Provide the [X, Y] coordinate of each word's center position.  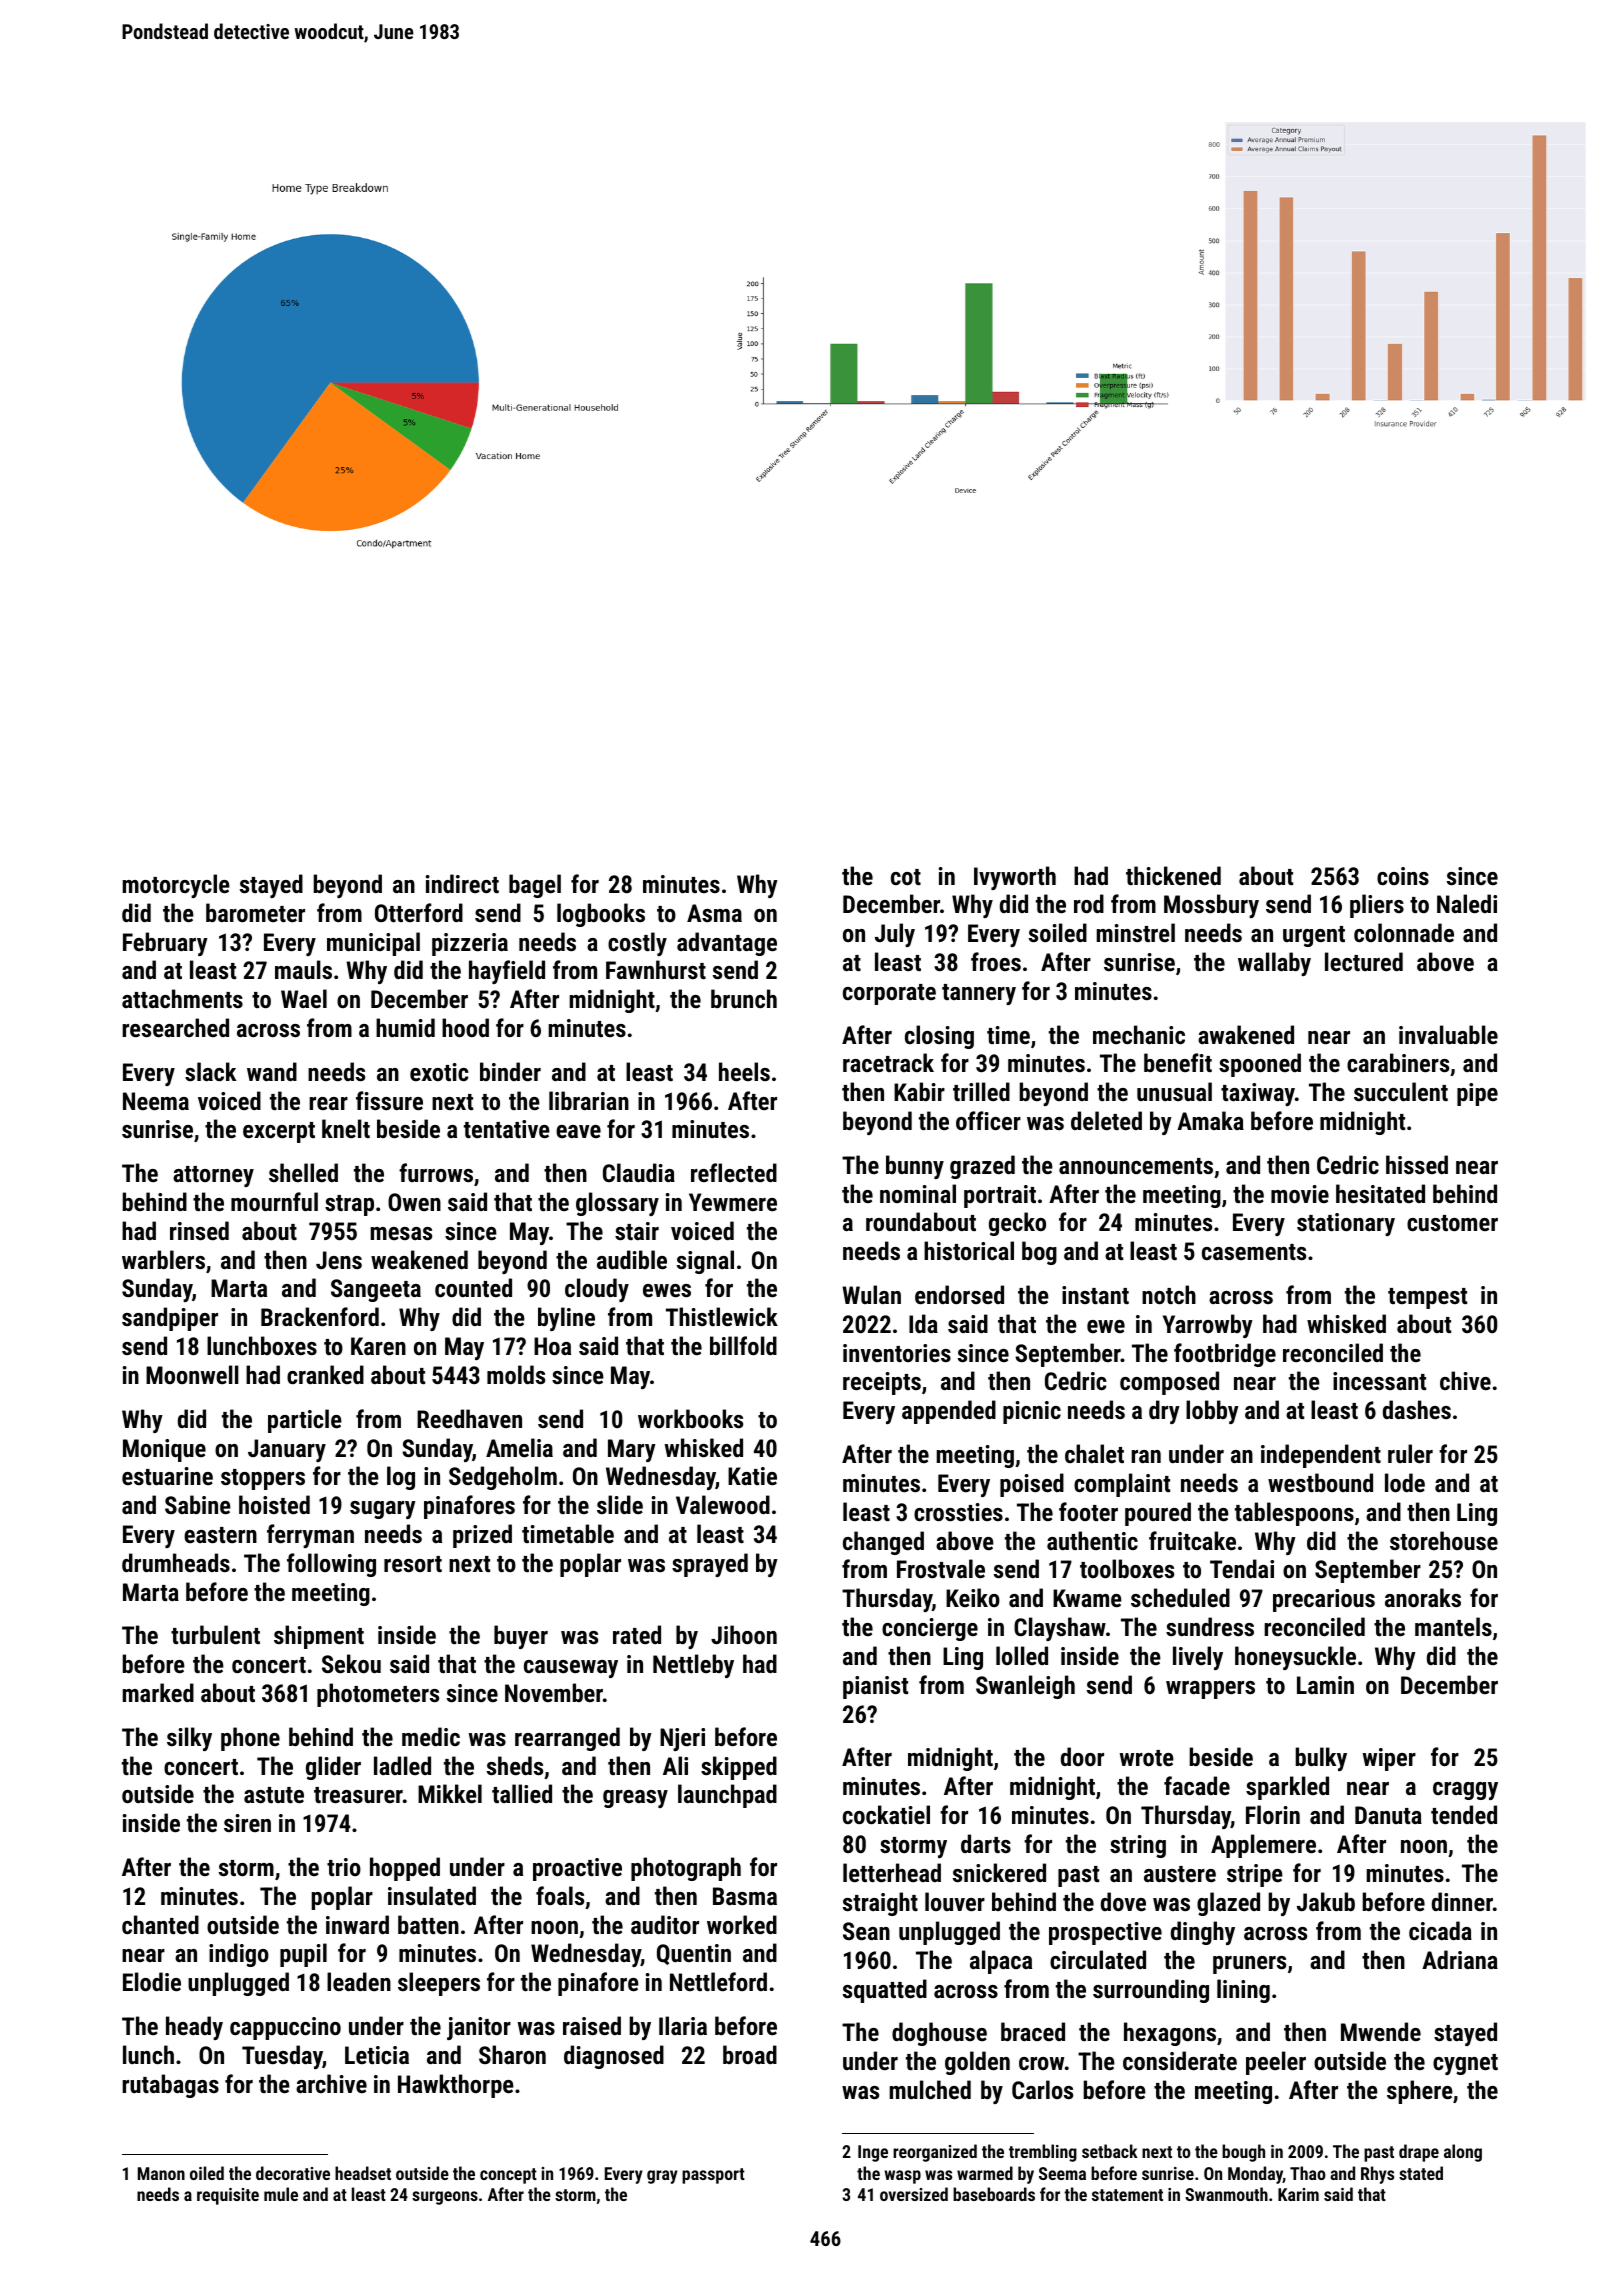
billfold [743, 1345]
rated [637, 1634]
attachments [182, 998]
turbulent [215, 1634]
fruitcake [1192, 1540]
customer [1452, 1223]
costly [637, 944]
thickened [1173, 875]
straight [880, 1904]
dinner [1462, 1901]
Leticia [377, 2055]
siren [247, 1823]
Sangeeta [376, 1290]
